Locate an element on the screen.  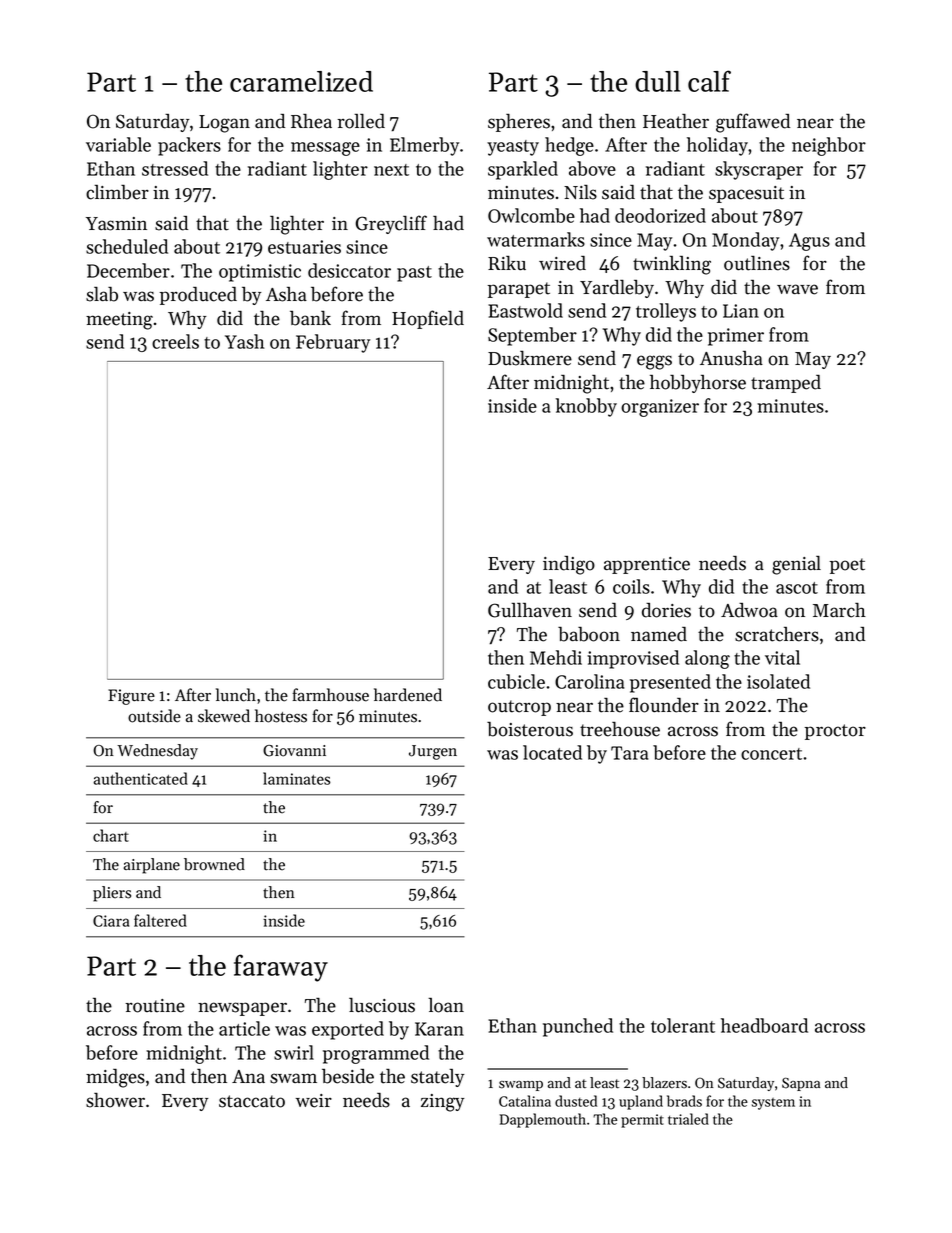
Wednesday is located at coordinates (157, 752).
